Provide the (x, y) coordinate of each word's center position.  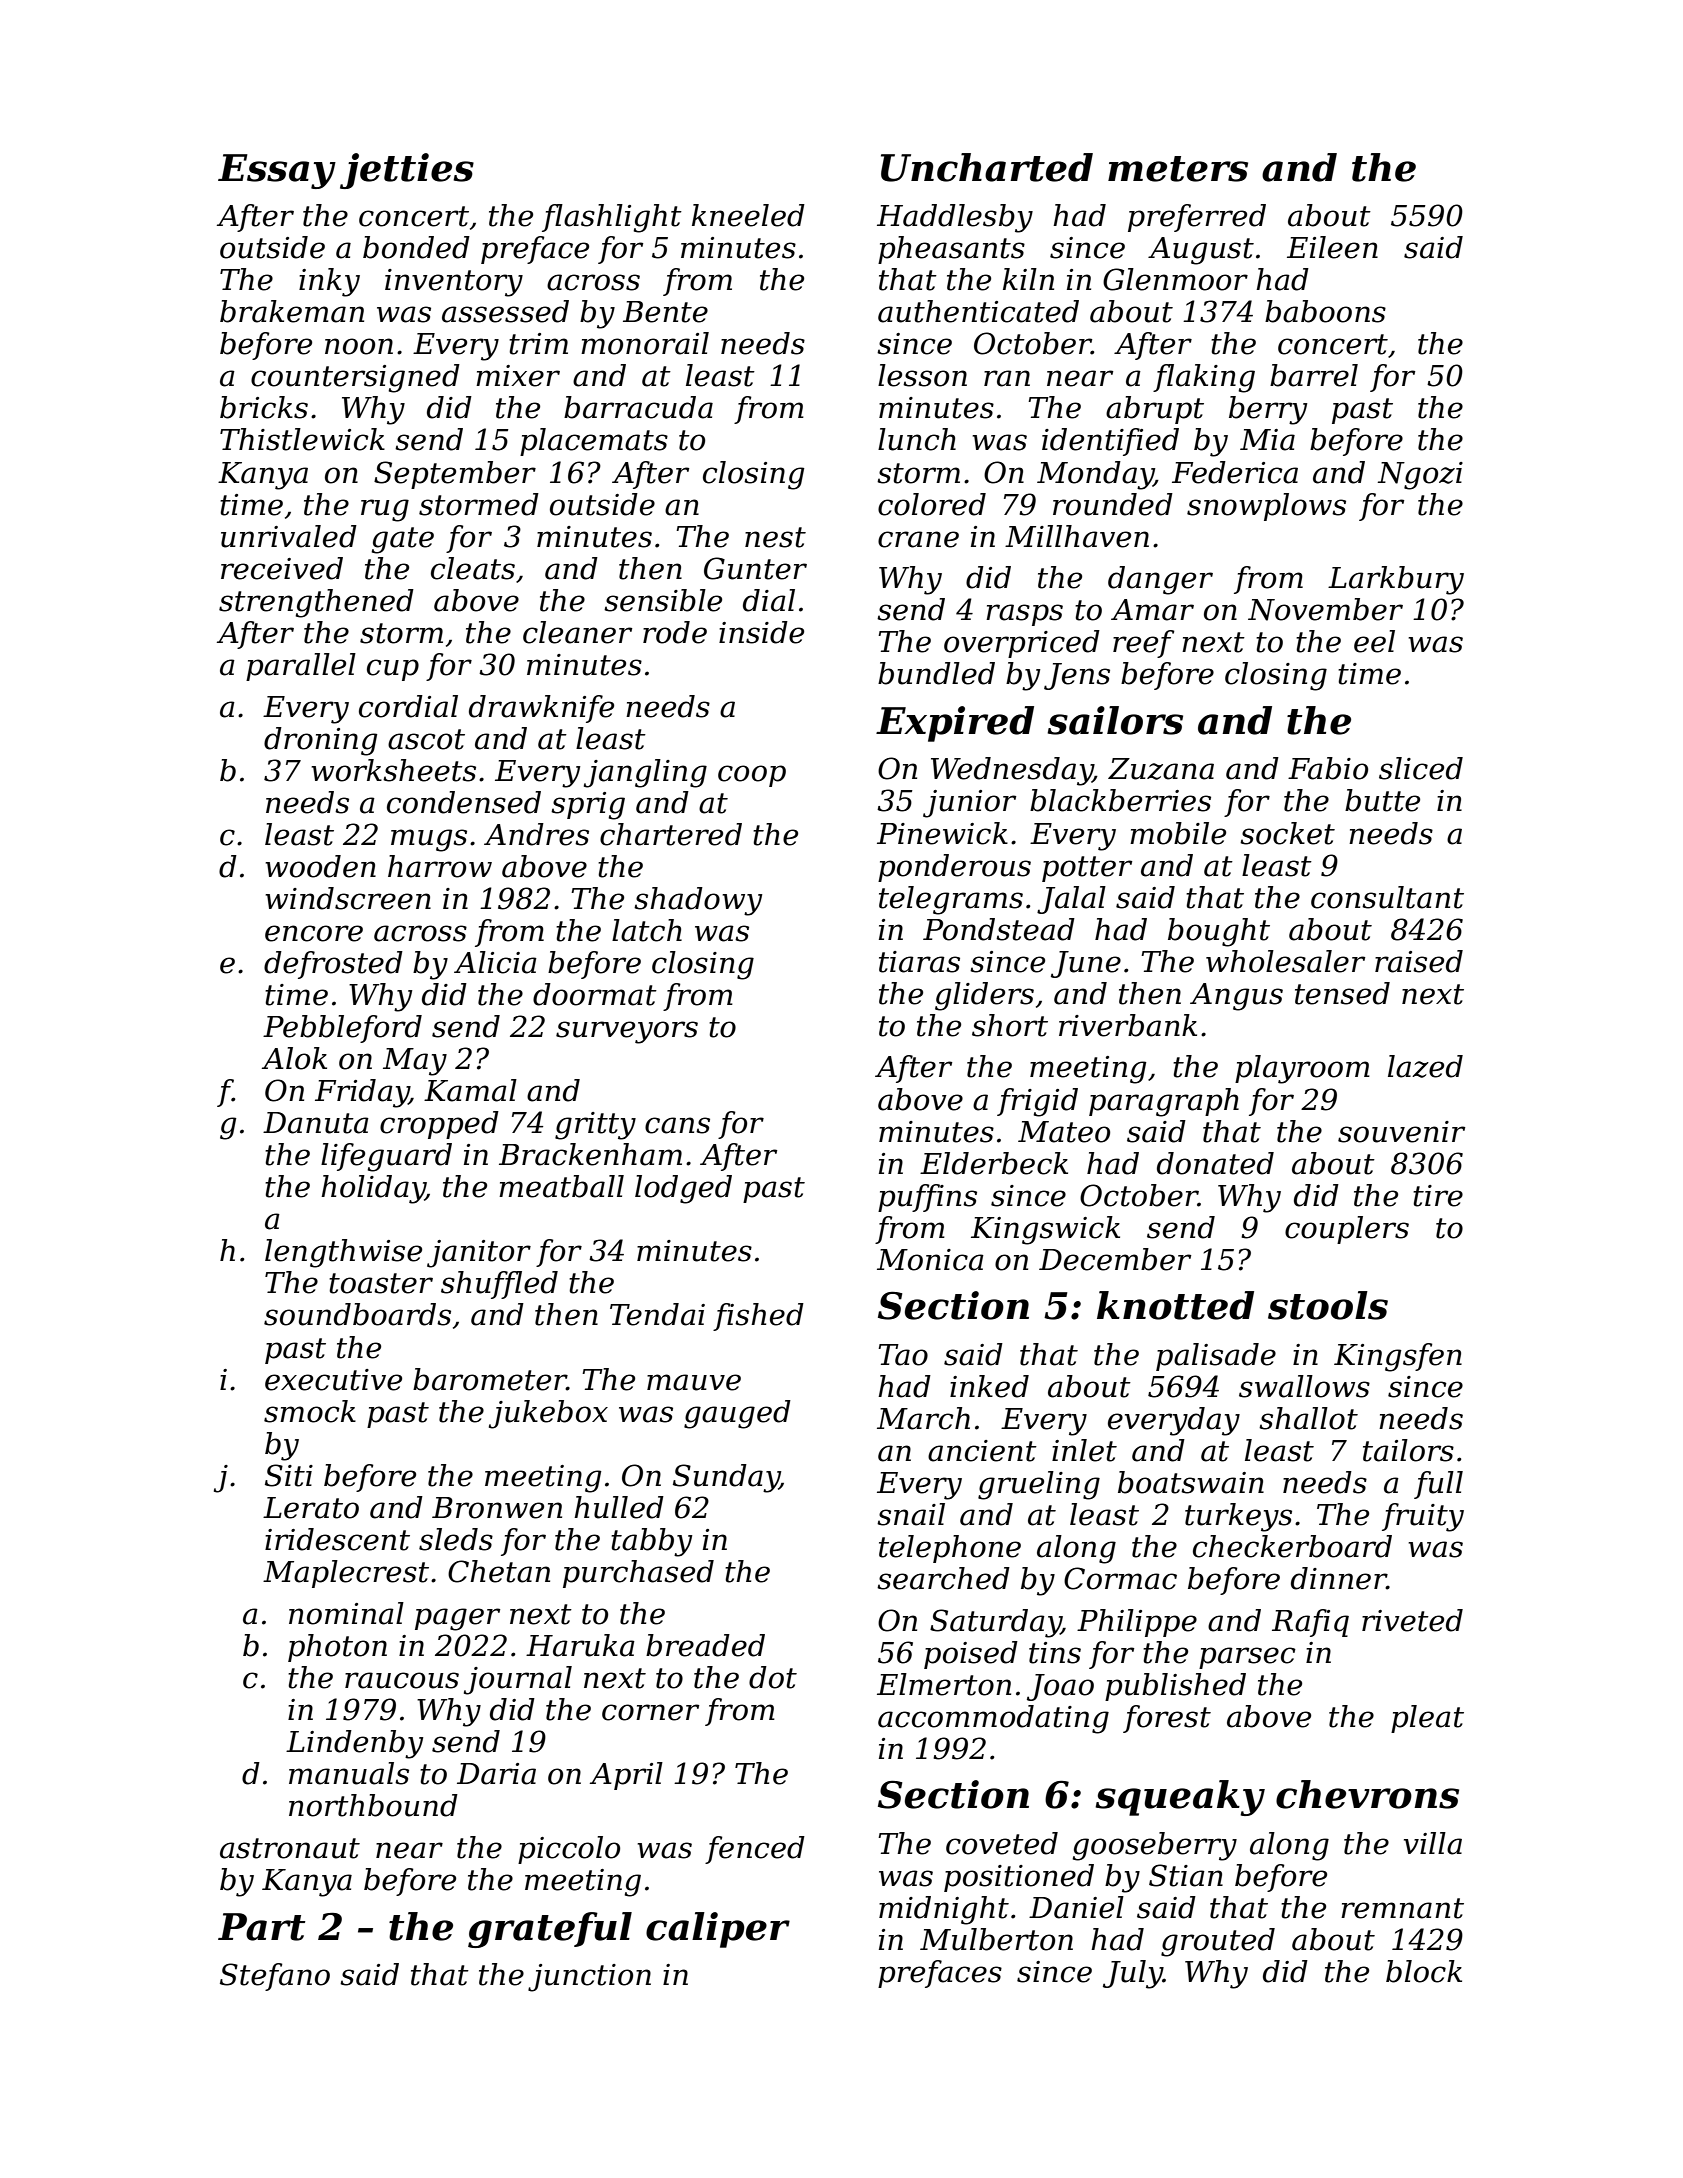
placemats (594, 442)
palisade (1216, 1357)
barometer (490, 1379)
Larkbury (1396, 580)
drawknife (541, 709)
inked (989, 1386)
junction (589, 1978)
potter (1087, 869)
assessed (505, 311)
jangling (645, 773)
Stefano (275, 1977)
